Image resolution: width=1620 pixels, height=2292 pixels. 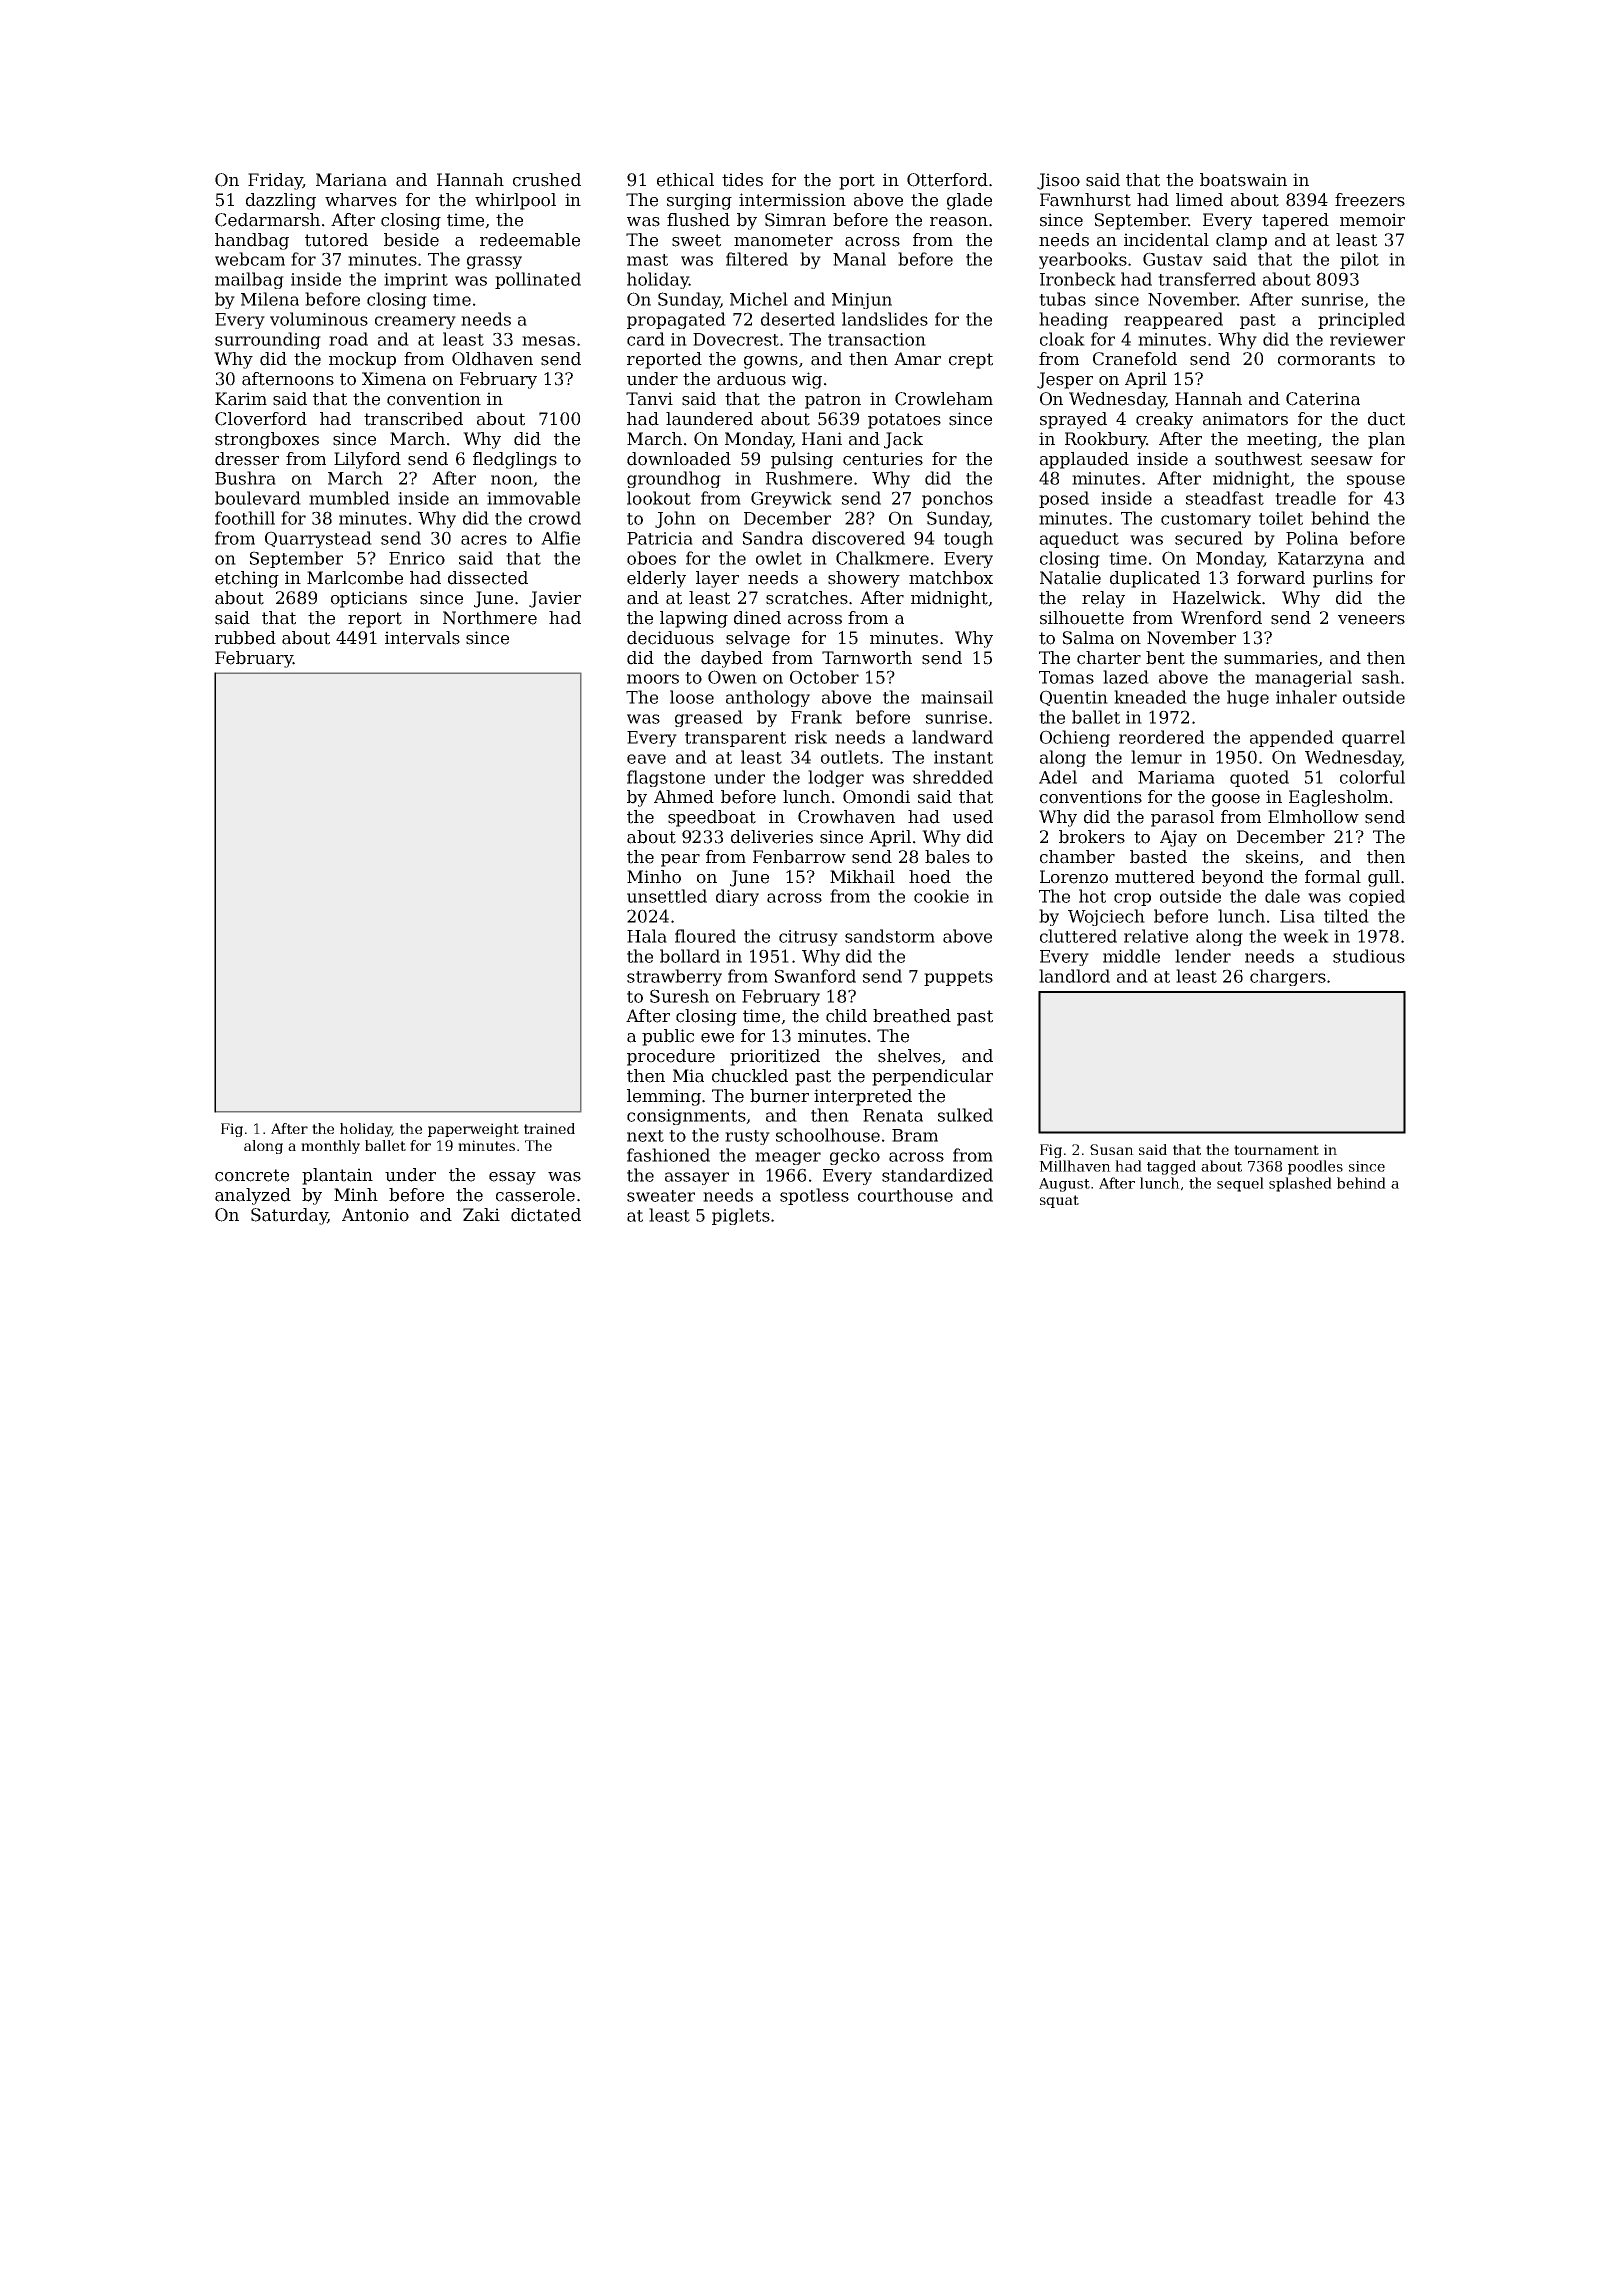 What do you see at coordinates (947, 857) in the screenshot?
I see `bales` at bounding box center [947, 857].
